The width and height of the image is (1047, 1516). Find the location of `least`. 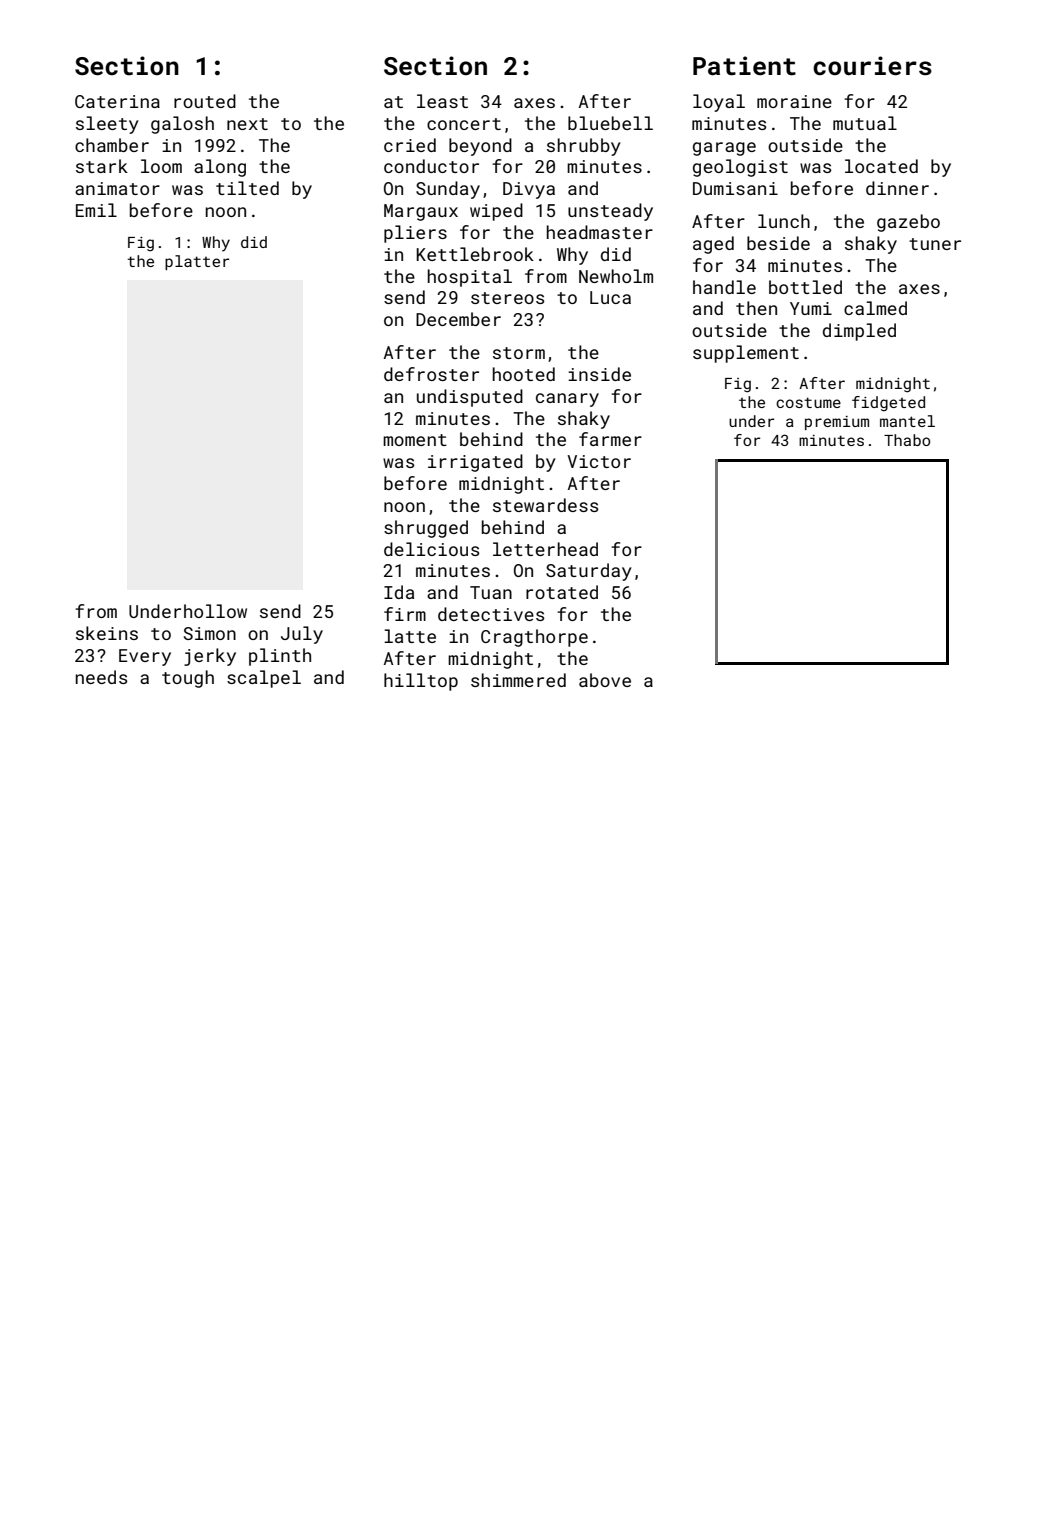

least is located at coordinates (442, 101).
